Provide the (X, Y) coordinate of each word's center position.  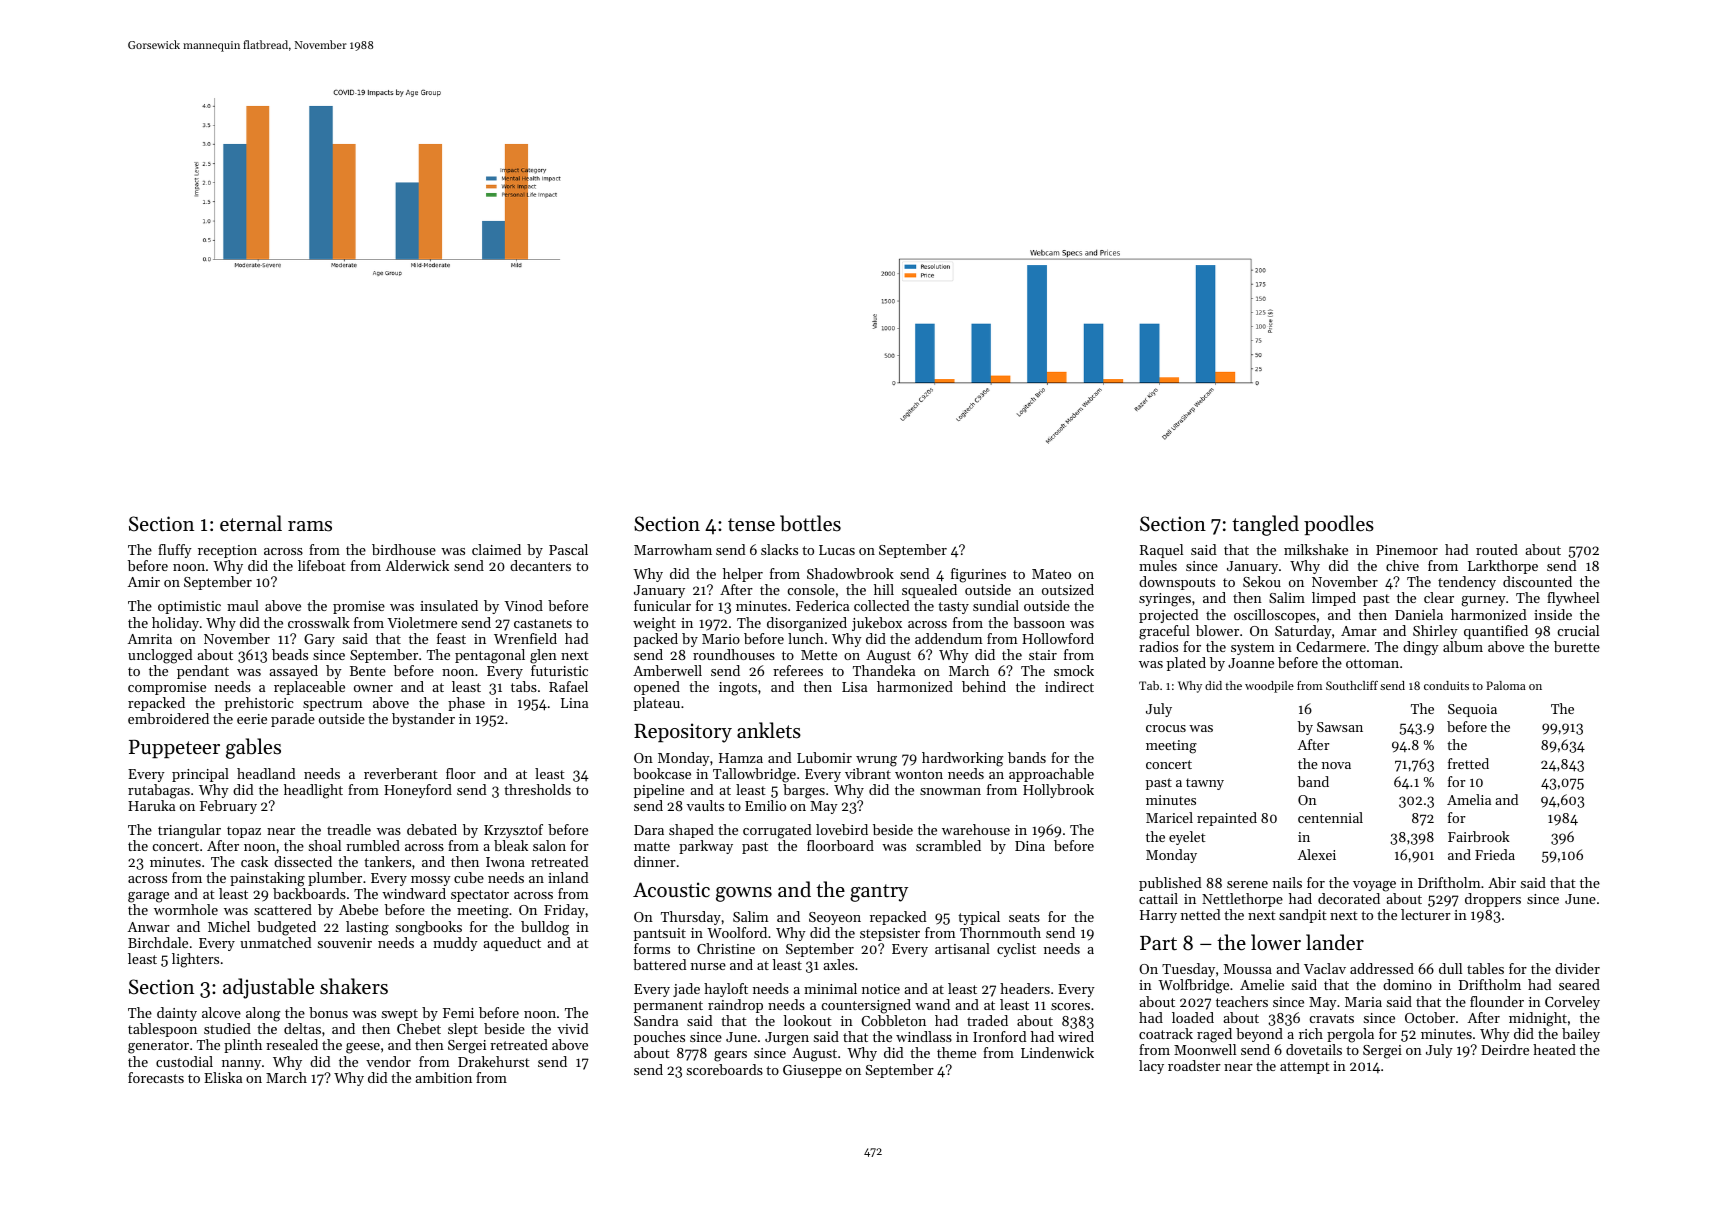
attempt (1305, 1068)
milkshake (1316, 549)
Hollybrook (1058, 791)
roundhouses (734, 654)
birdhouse (404, 549)
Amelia (1469, 799)
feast (451, 638)
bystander (423, 720)
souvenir (345, 943)
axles (838, 964)
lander (1335, 942)
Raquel (1161, 551)
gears (730, 1056)
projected (1169, 616)
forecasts (156, 1077)
